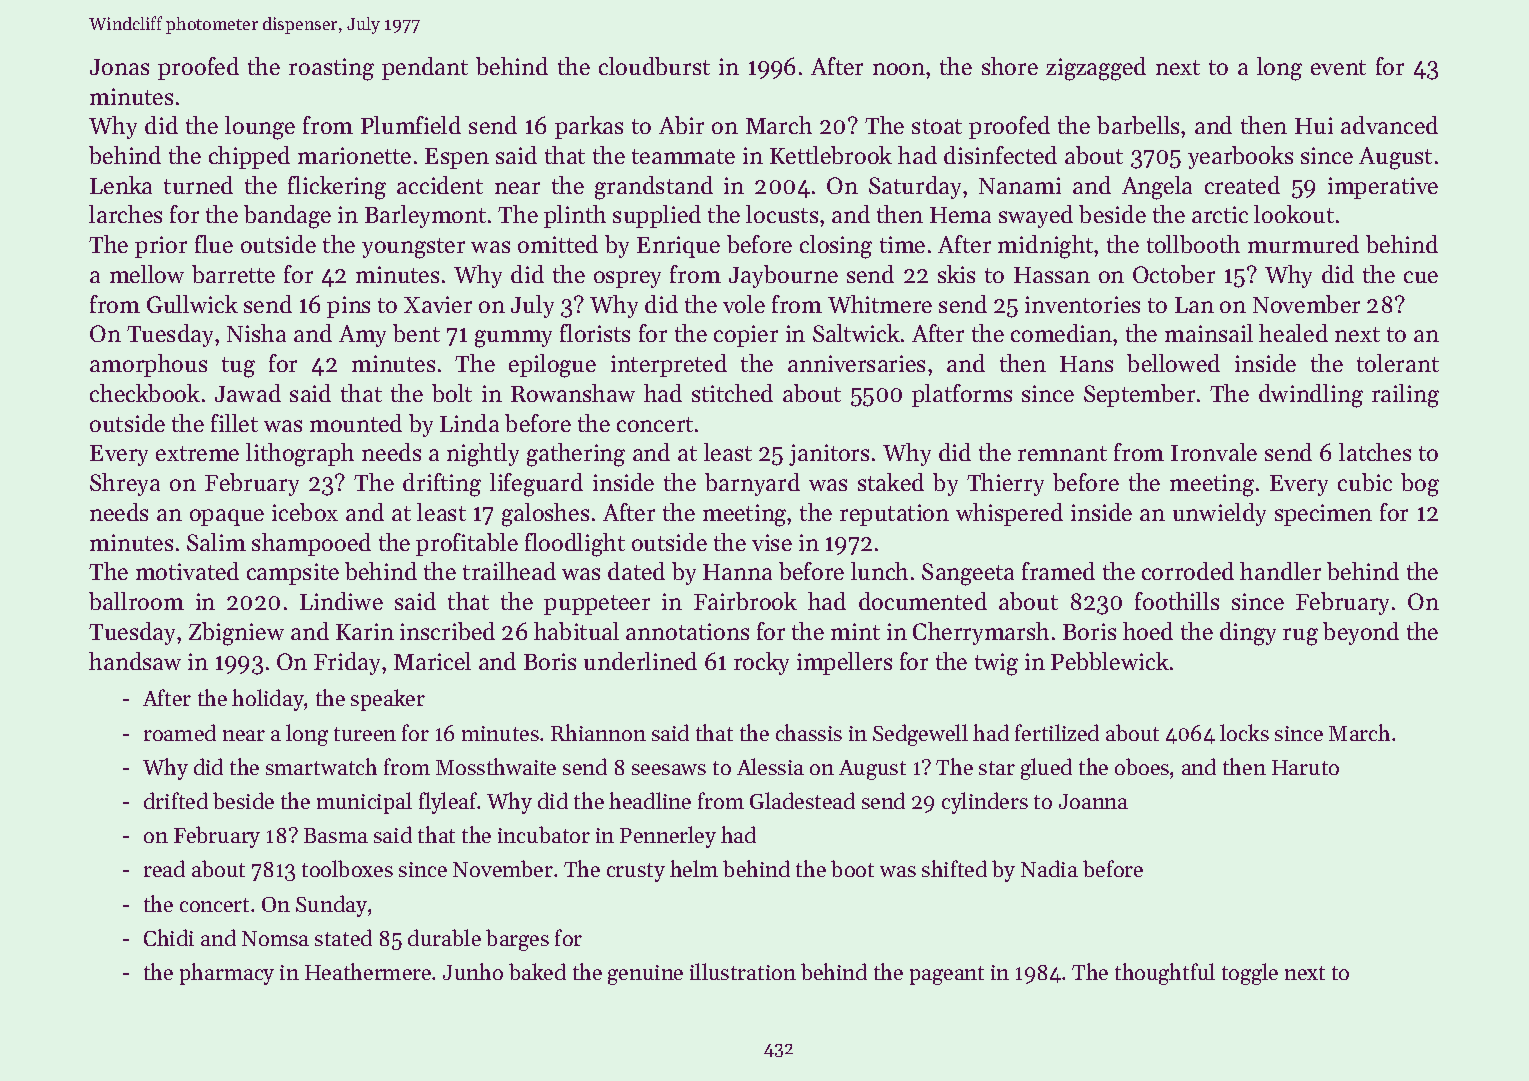 This document has width=1529, height=1081. I want to click on yearbooks, so click(1240, 157).
